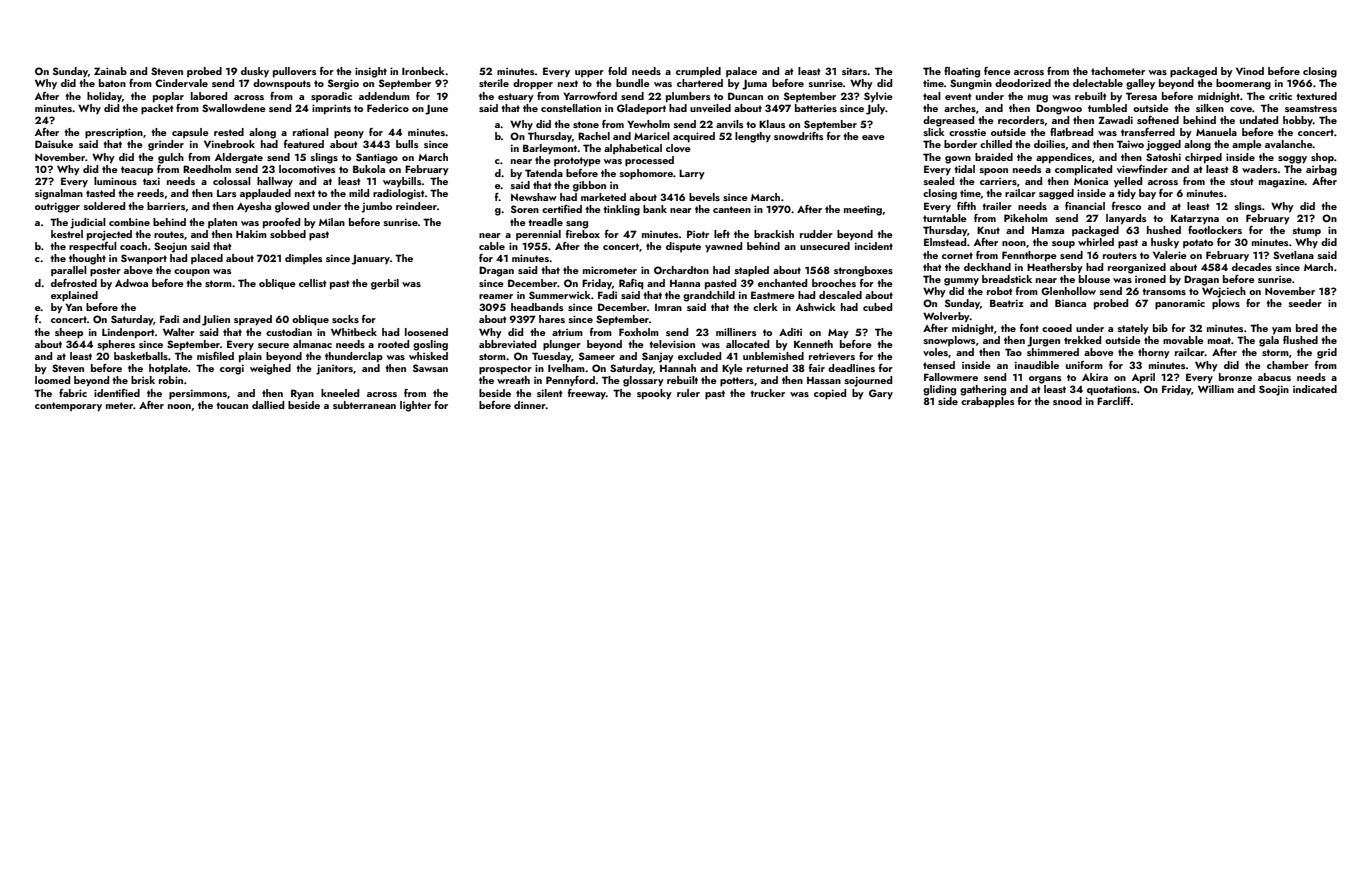 The width and height of the image is (1372, 887). What do you see at coordinates (1252, 267) in the image?
I see `decades` at bounding box center [1252, 267].
